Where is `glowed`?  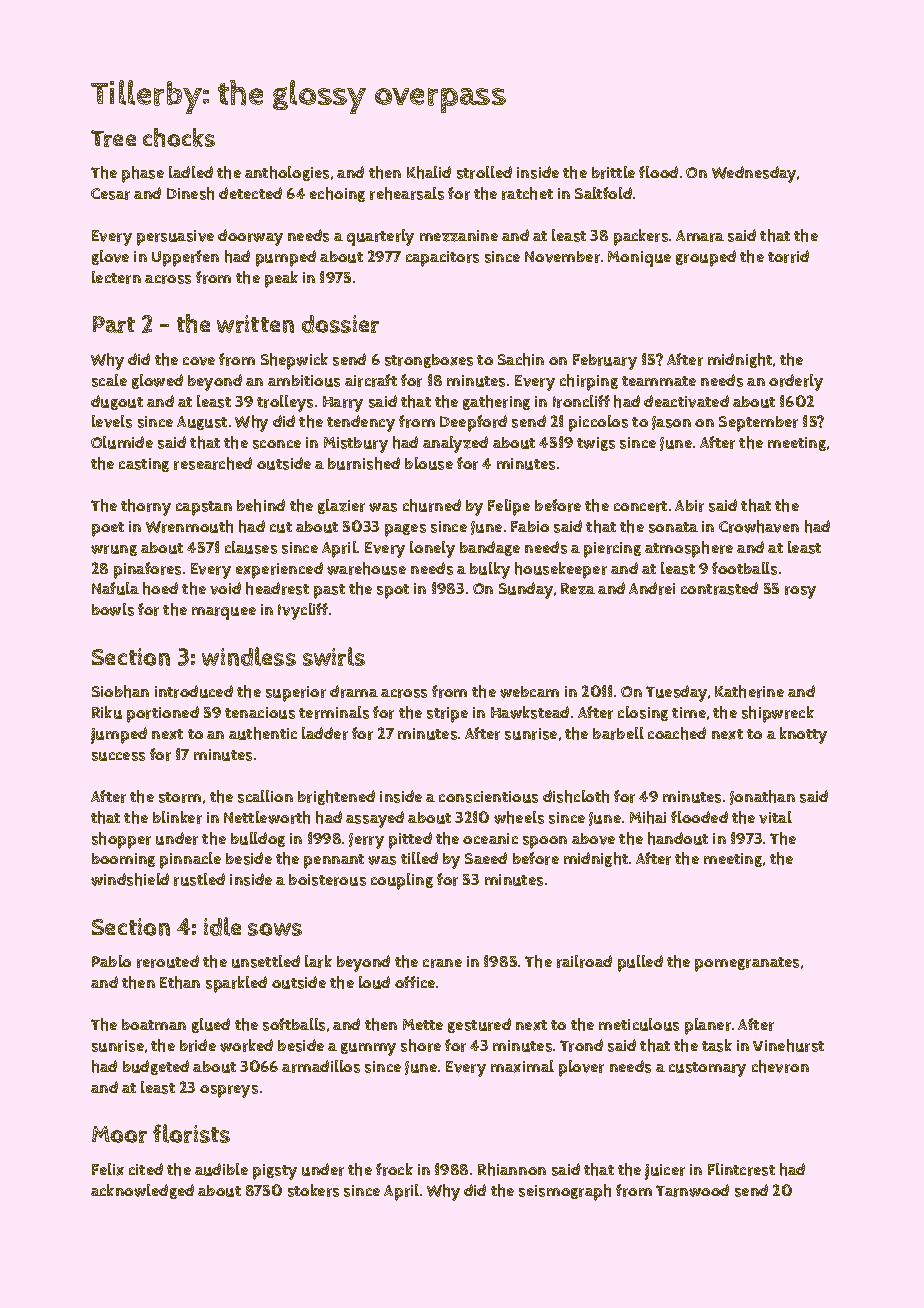
glowed is located at coordinates (157, 381).
